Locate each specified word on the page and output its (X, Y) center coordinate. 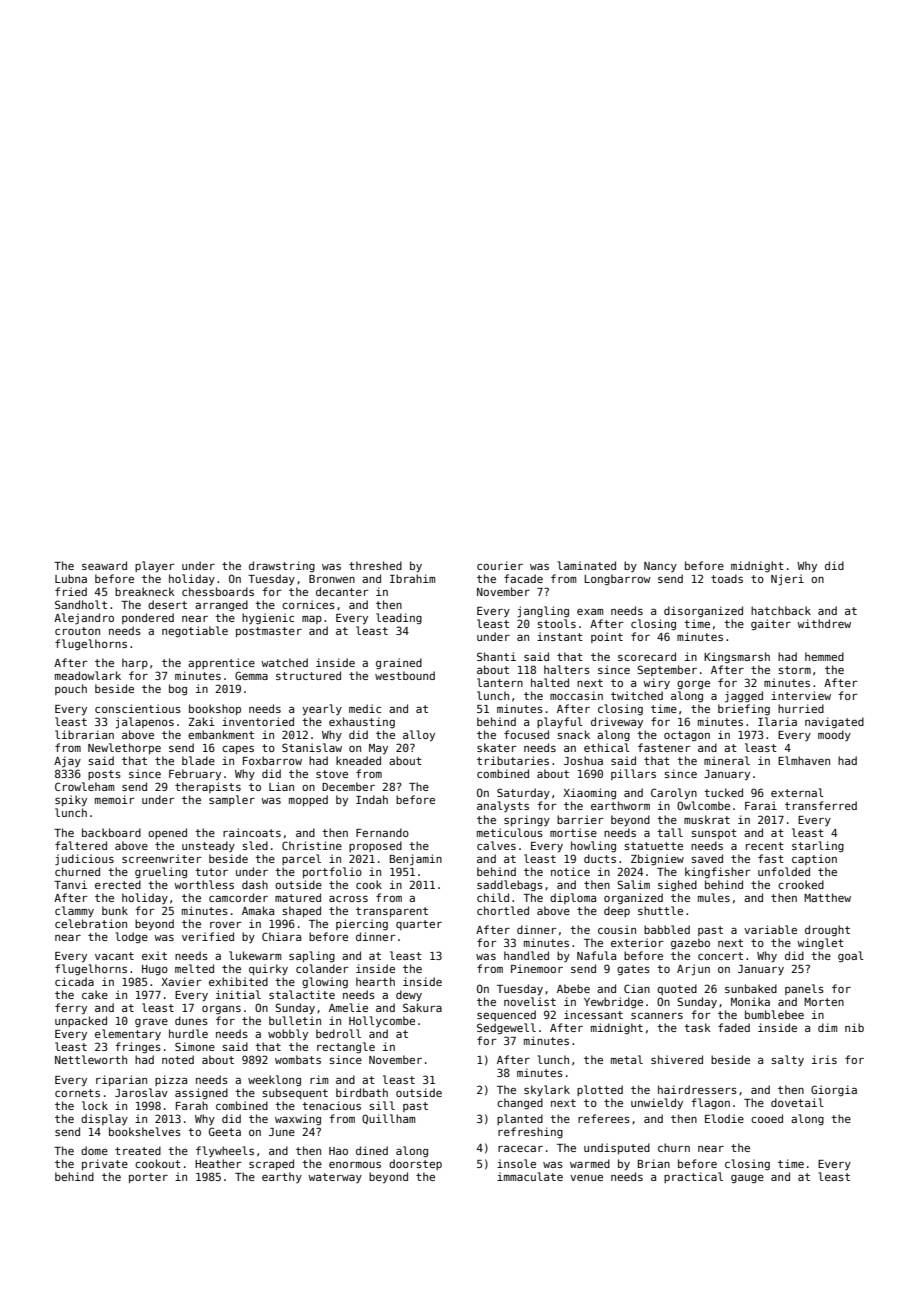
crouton (77, 631)
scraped (271, 1164)
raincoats (252, 832)
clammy (74, 912)
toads (727, 578)
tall (670, 832)
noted (178, 1059)
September (667, 670)
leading (399, 618)
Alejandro (84, 619)
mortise (573, 832)
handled (526, 955)
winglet (820, 943)
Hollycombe (382, 1021)
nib (854, 1027)
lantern (500, 682)
